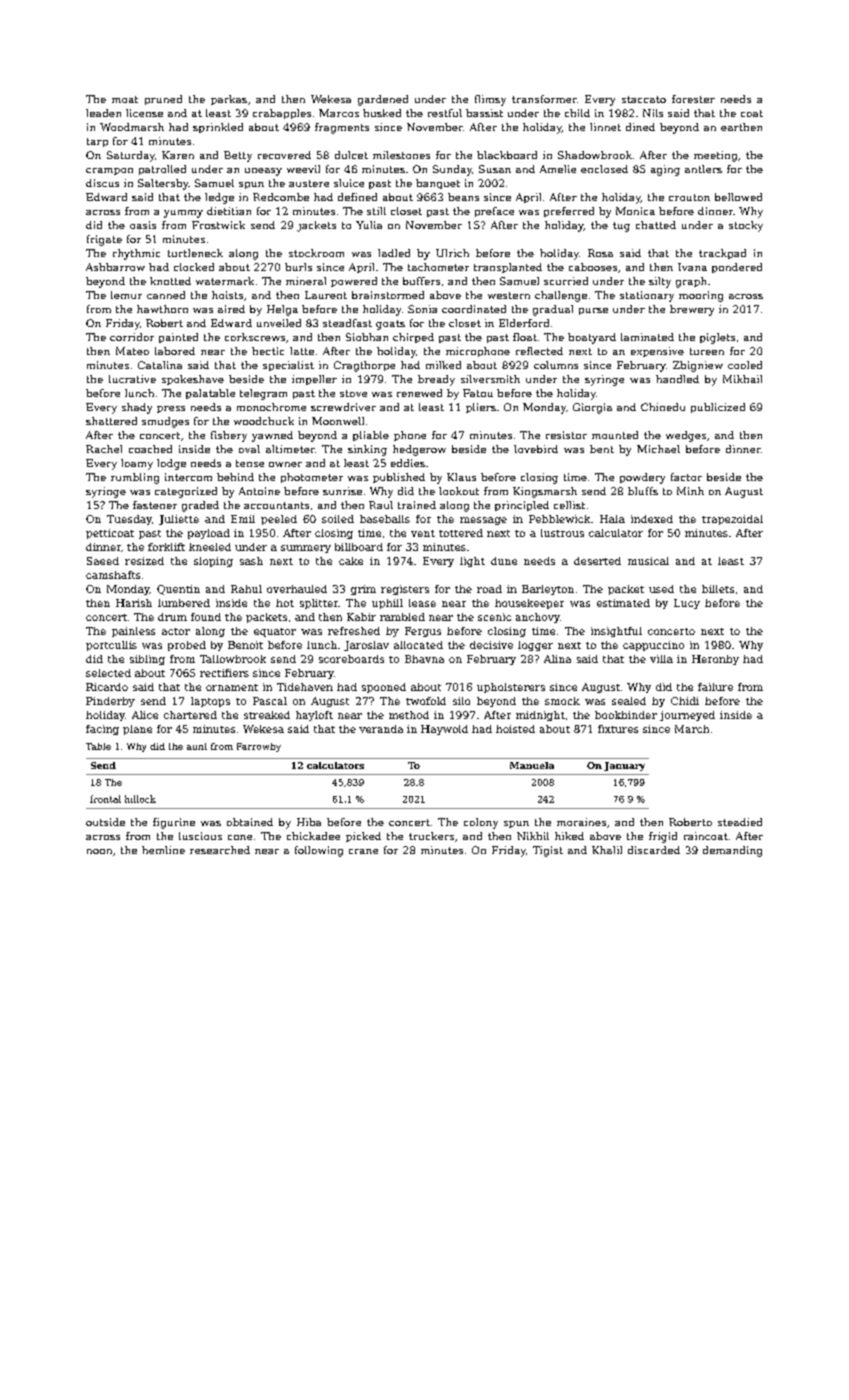  I want to click on moat, so click(125, 99).
